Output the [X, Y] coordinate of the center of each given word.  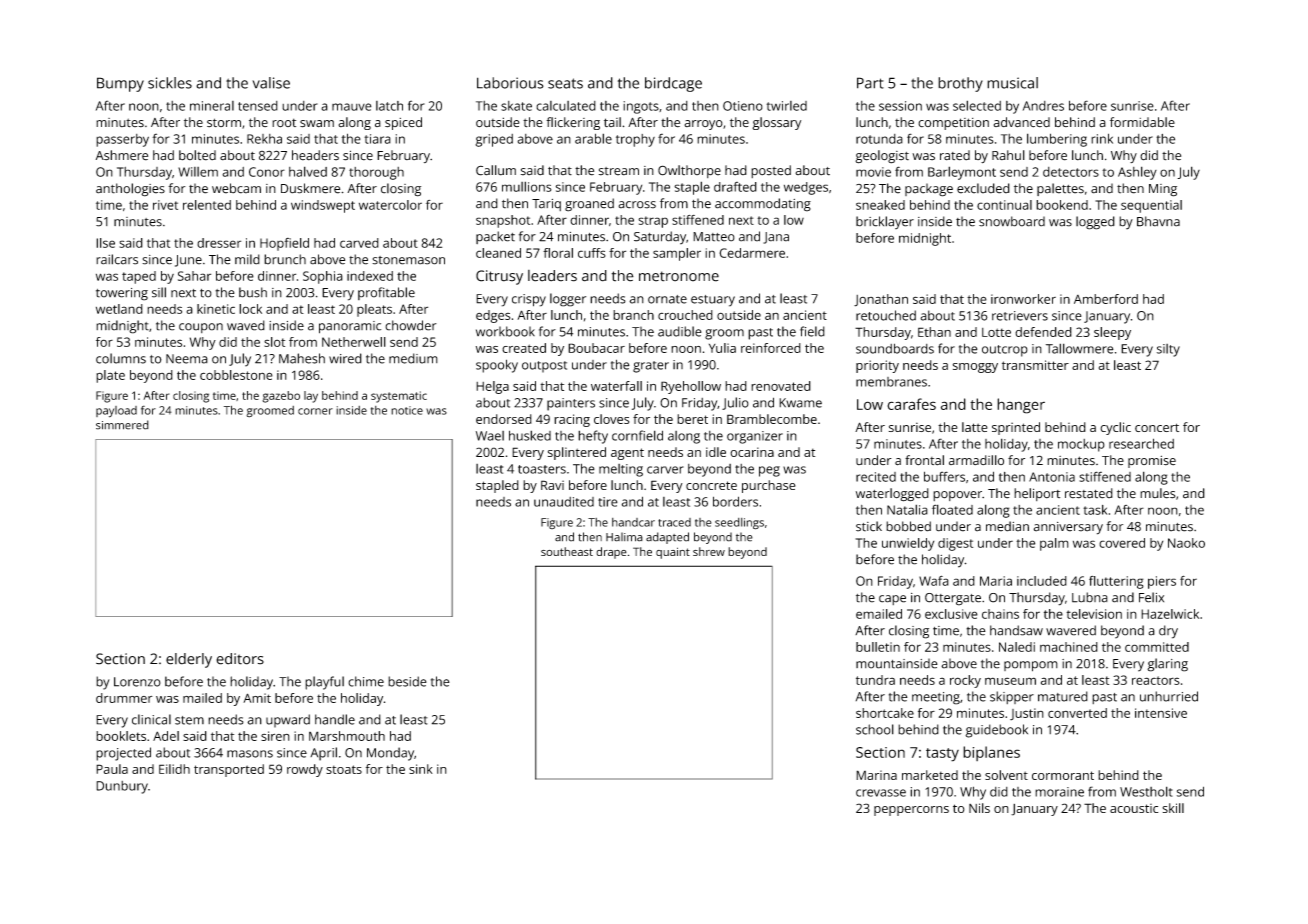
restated [1089, 493]
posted [771, 171]
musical [1012, 83]
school [875, 729]
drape [611, 553]
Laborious [510, 83]
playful [324, 683]
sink [421, 769]
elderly [189, 660]
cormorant [1063, 775]
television [1094, 614]
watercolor [390, 205]
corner [315, 411]
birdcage [673, 84]
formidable [1142, 122]
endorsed [504, 419]
